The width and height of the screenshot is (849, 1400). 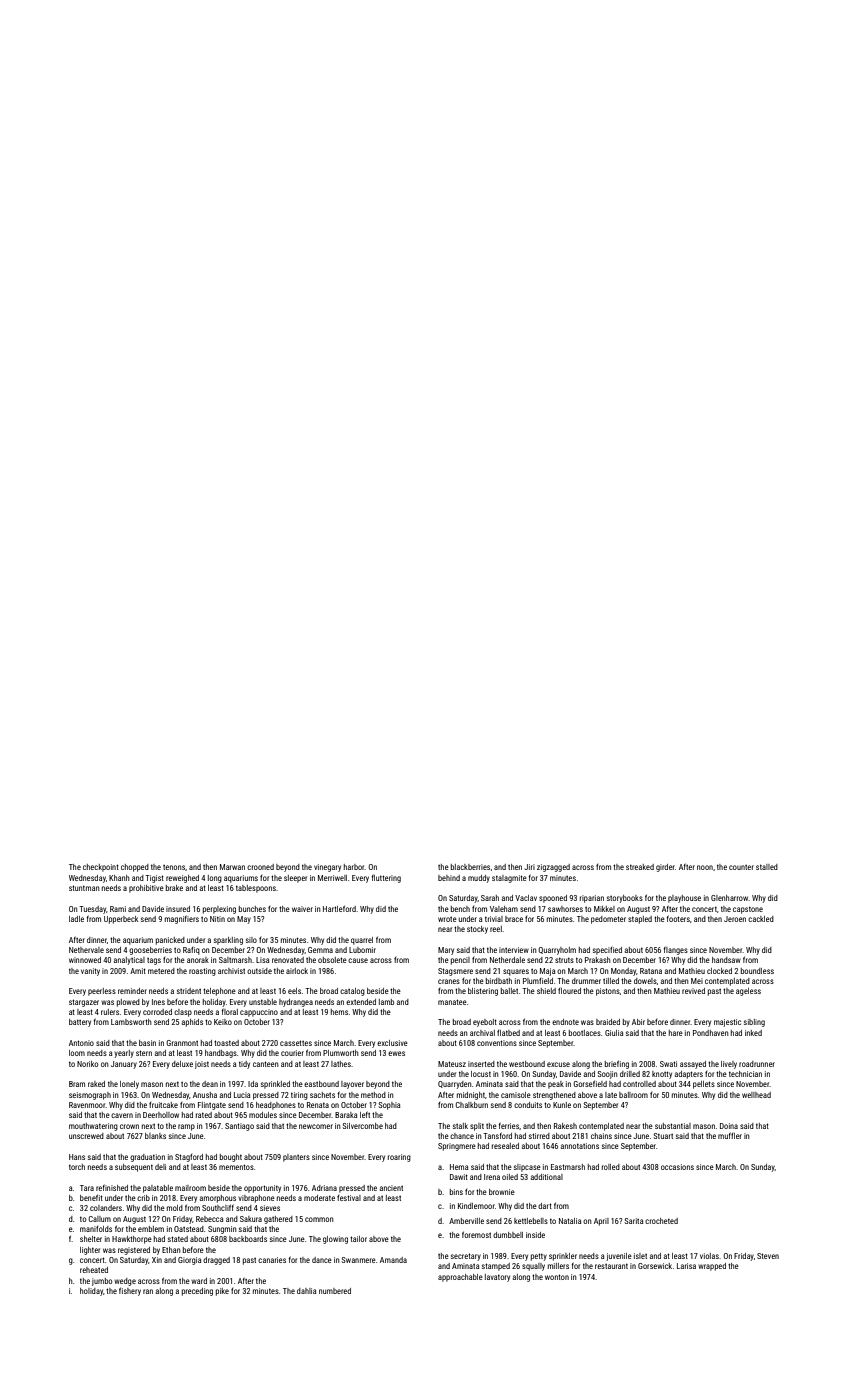 I want to click on ageless, so click(x=748, y=992).
